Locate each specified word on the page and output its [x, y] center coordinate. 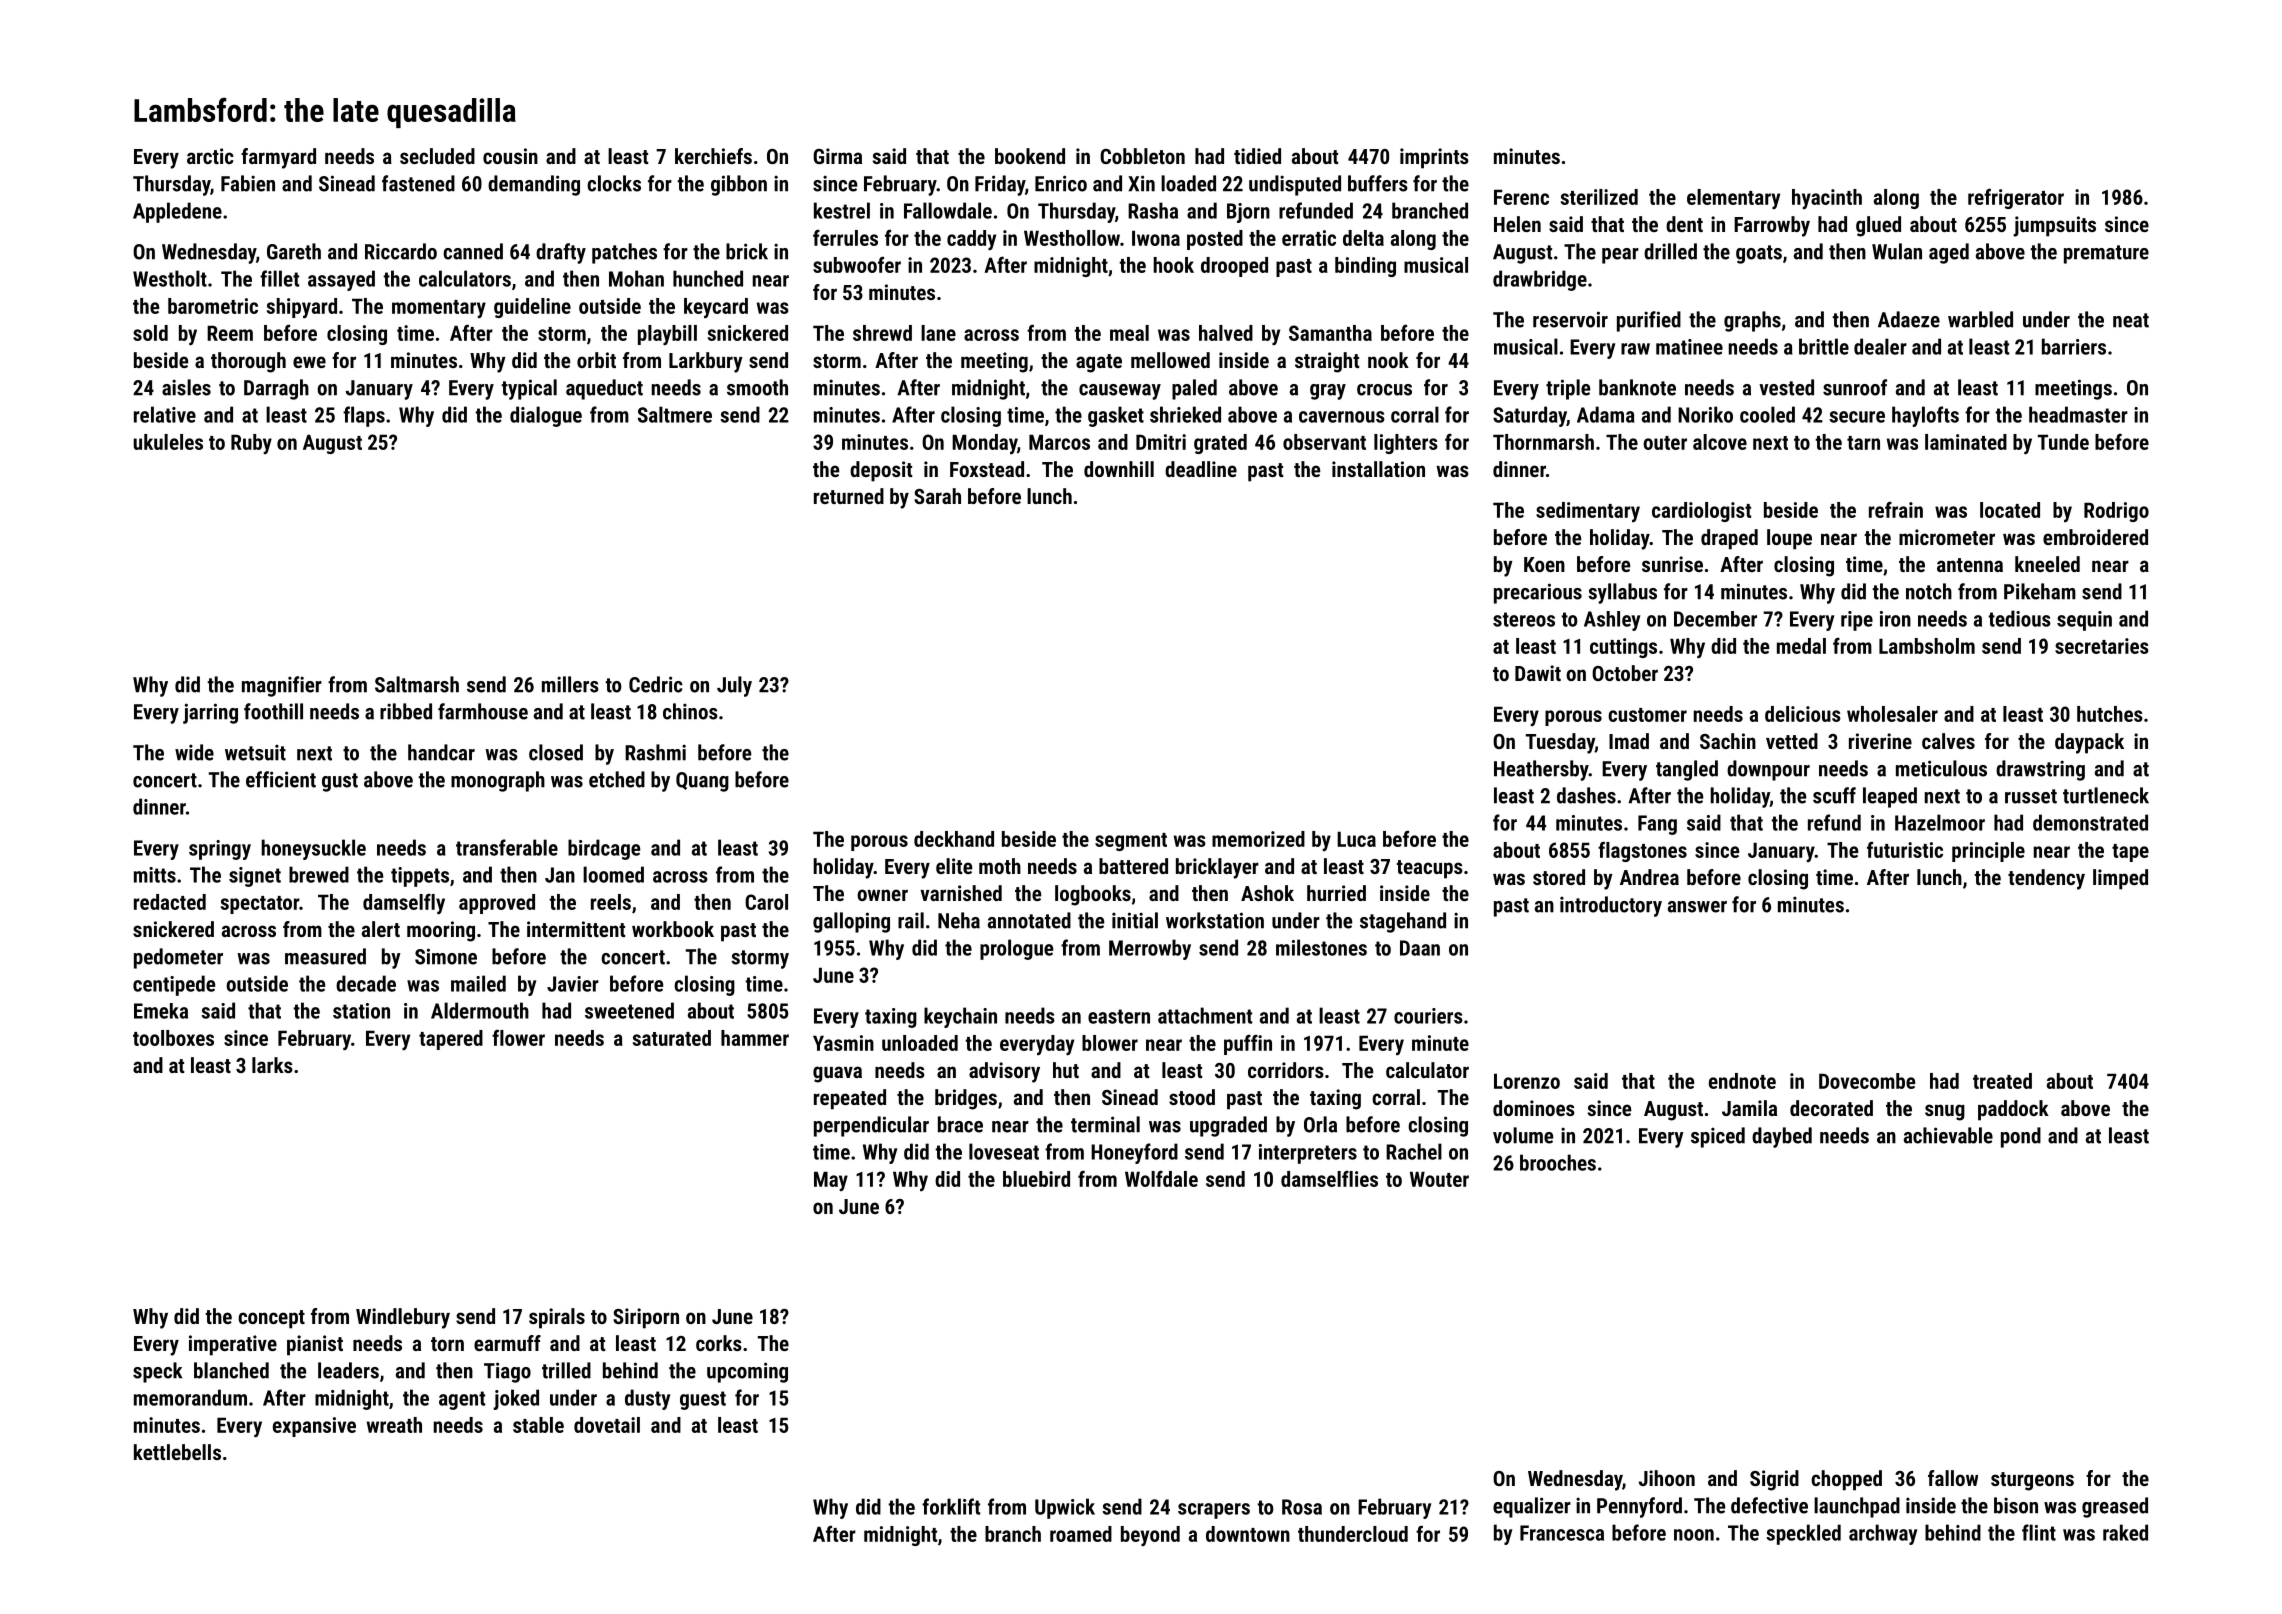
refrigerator [2016, 198]
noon [1694, 1535]
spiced [1718, 1137]
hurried [1336, 893]
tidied [1257, 156]
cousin [510, 156]
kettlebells [177, 1452]
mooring [441, 931]
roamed [1081, 1534]
